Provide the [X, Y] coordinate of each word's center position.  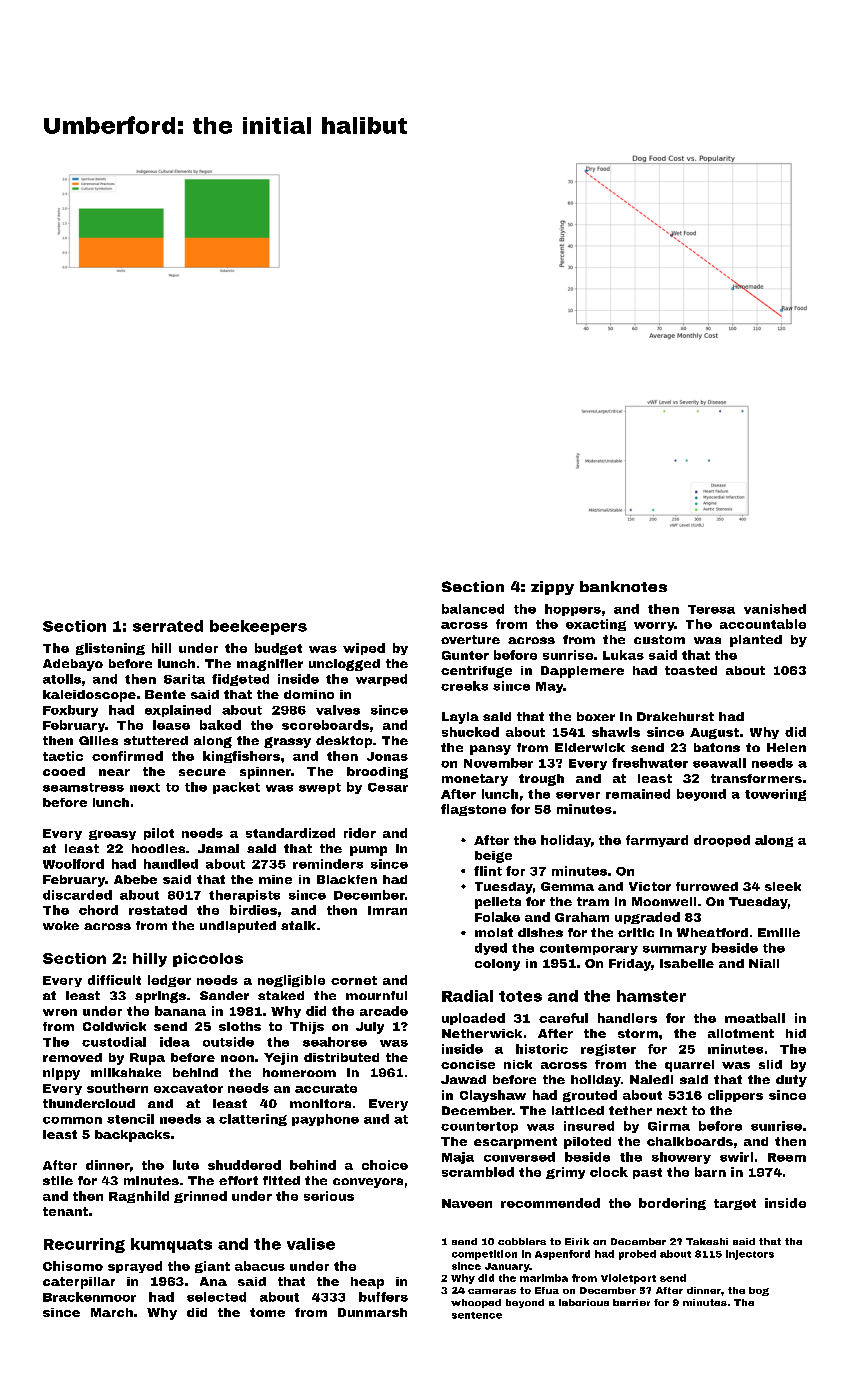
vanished [775, 609]
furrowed [707, 886]
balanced [473, 609]
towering [775, 795]
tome [267, 1312]
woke [61, 925]
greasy [112, 835]
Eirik [577, 1241]
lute [186, 1165]
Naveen [467, 1203]
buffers [383, 1297]
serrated [168, 626]
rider [360, 833]
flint [488, 871]
